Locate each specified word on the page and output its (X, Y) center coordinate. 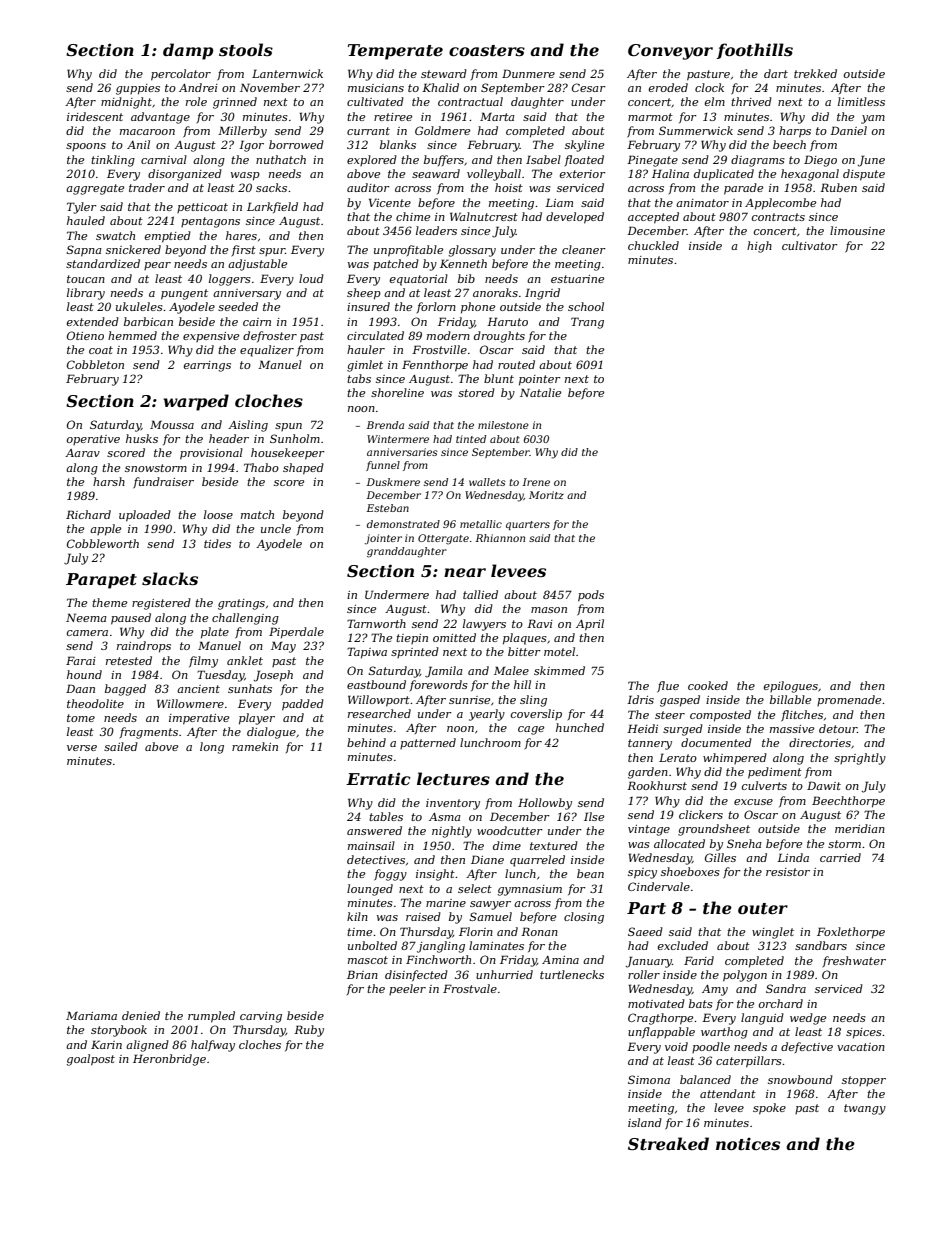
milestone (503, 425)
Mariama (91, 1015)
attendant (728, 1093)
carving (261, 1017)
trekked (815, 73)
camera (87, 633)
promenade (849, 700)
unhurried (504, 974)
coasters (487, 50)
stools (246, 49)
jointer (383, 539)
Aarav (82, 453)
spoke (769, 1109)
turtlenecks (572, 974)
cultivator (810, 245)
